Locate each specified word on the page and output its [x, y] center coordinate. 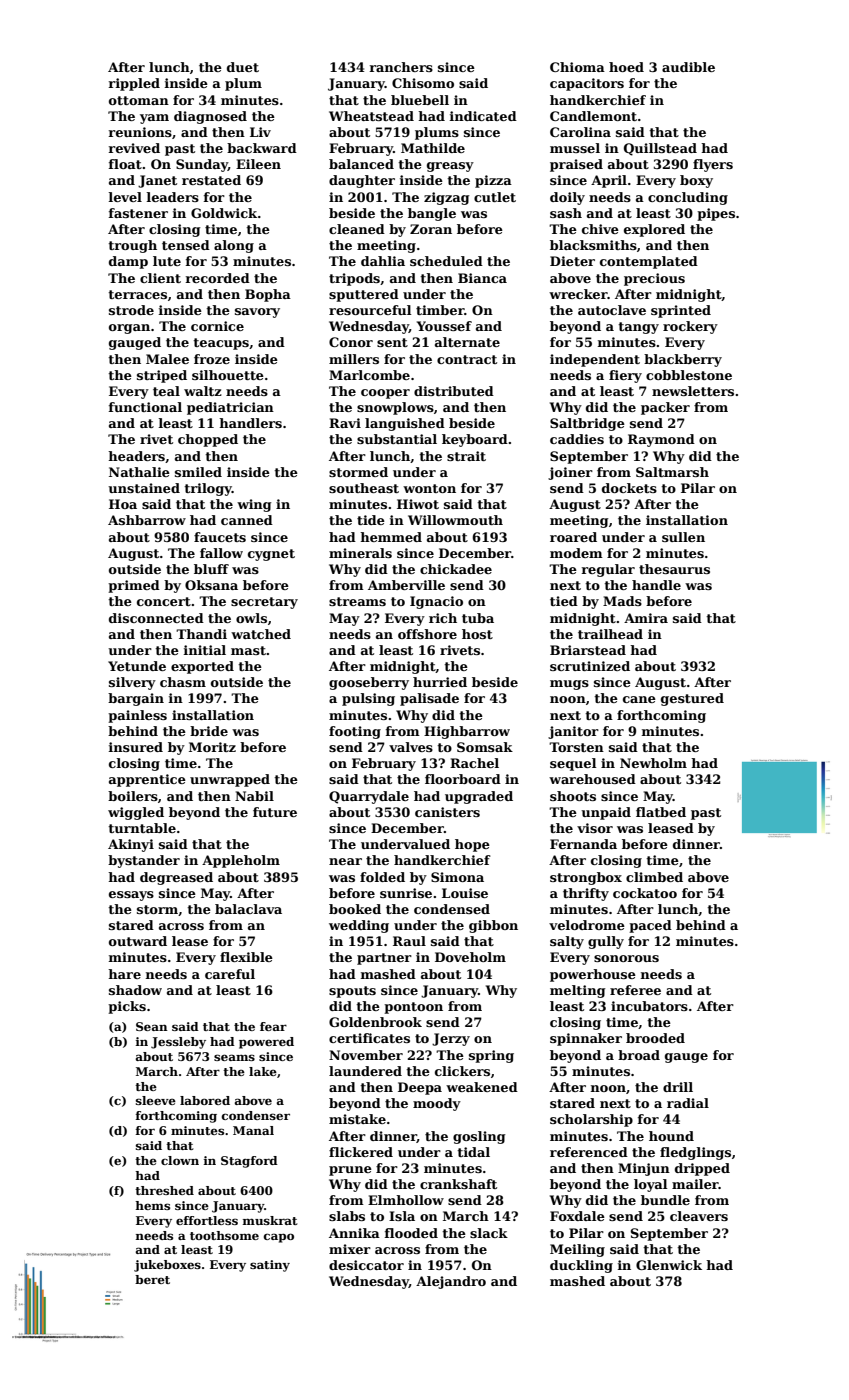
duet [243, 67]
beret [152, 1279]
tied [564, 601]
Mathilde [433, 148]
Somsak [485, 747]
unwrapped [230, 780]
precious [654, 279]
